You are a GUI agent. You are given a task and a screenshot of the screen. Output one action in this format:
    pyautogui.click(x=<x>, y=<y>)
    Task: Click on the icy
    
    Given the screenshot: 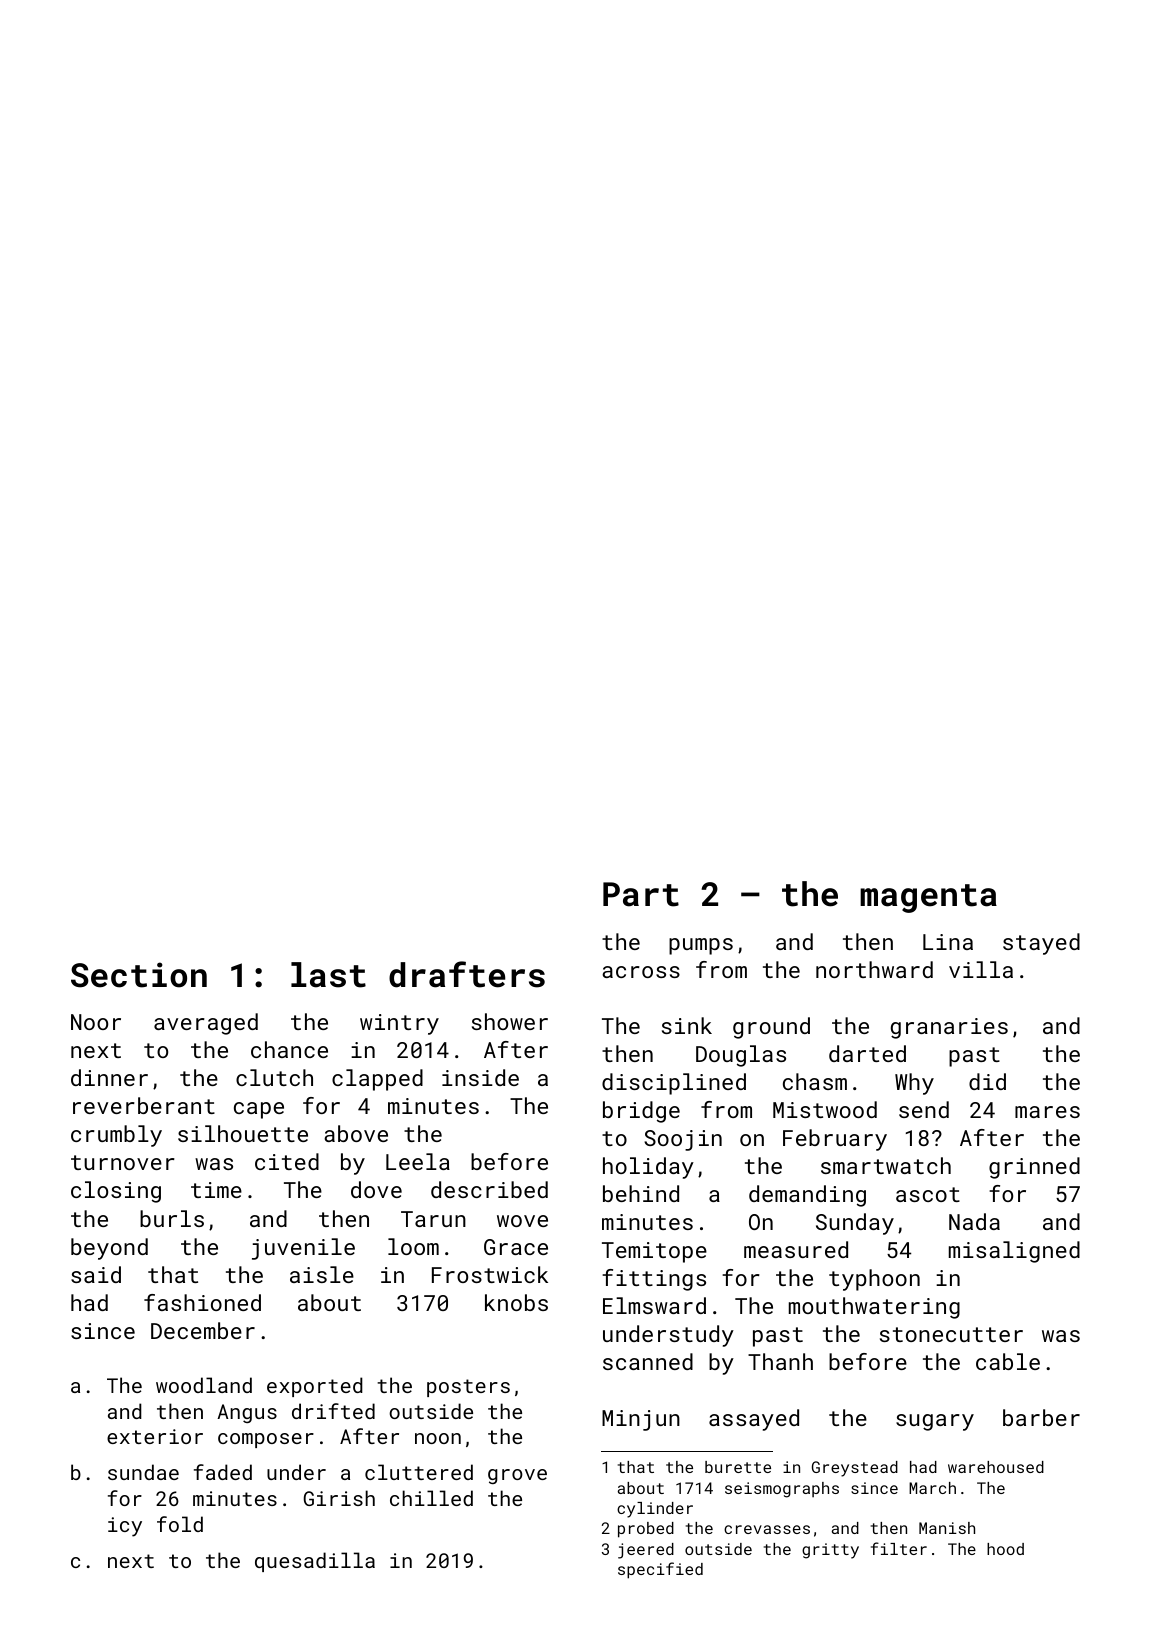 What is the action you would take?
    pyautogui.click(x=125, y=1527)
